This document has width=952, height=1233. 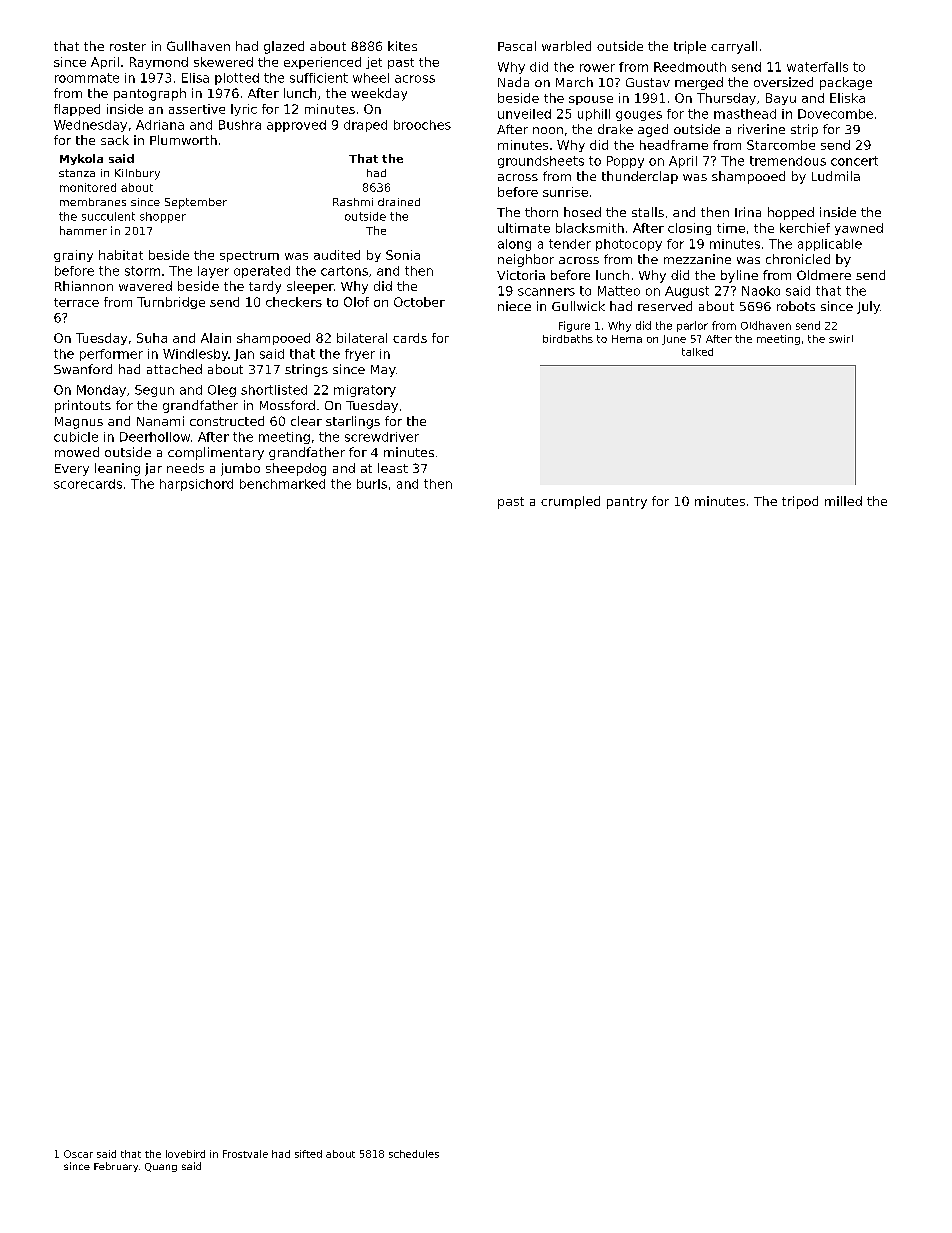 What do you see at coordinates (393, 468) in the document?
I see `least` at bounding box center [393, 468].
